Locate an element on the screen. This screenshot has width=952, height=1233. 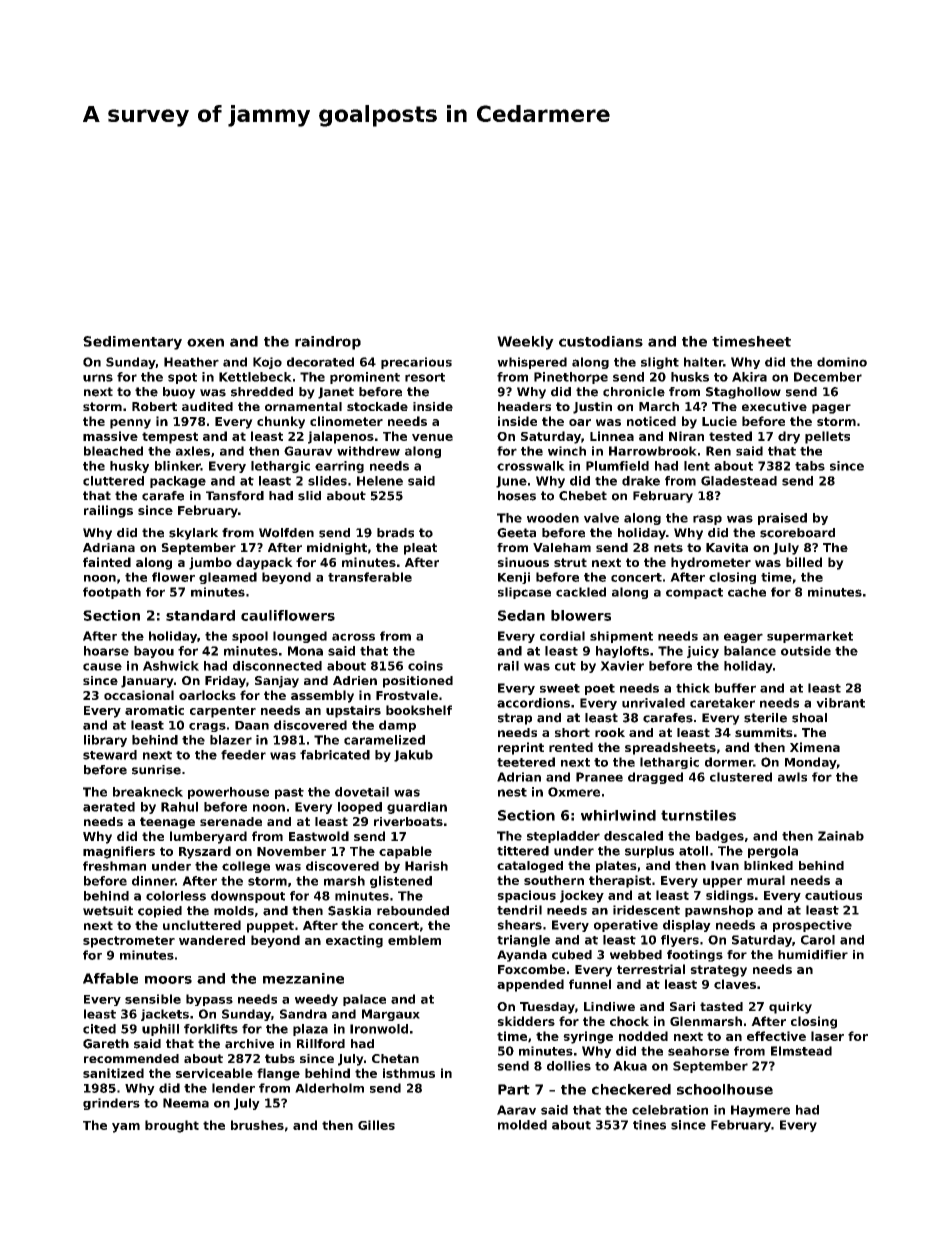
custodians is located at coordinates (601, 341).
